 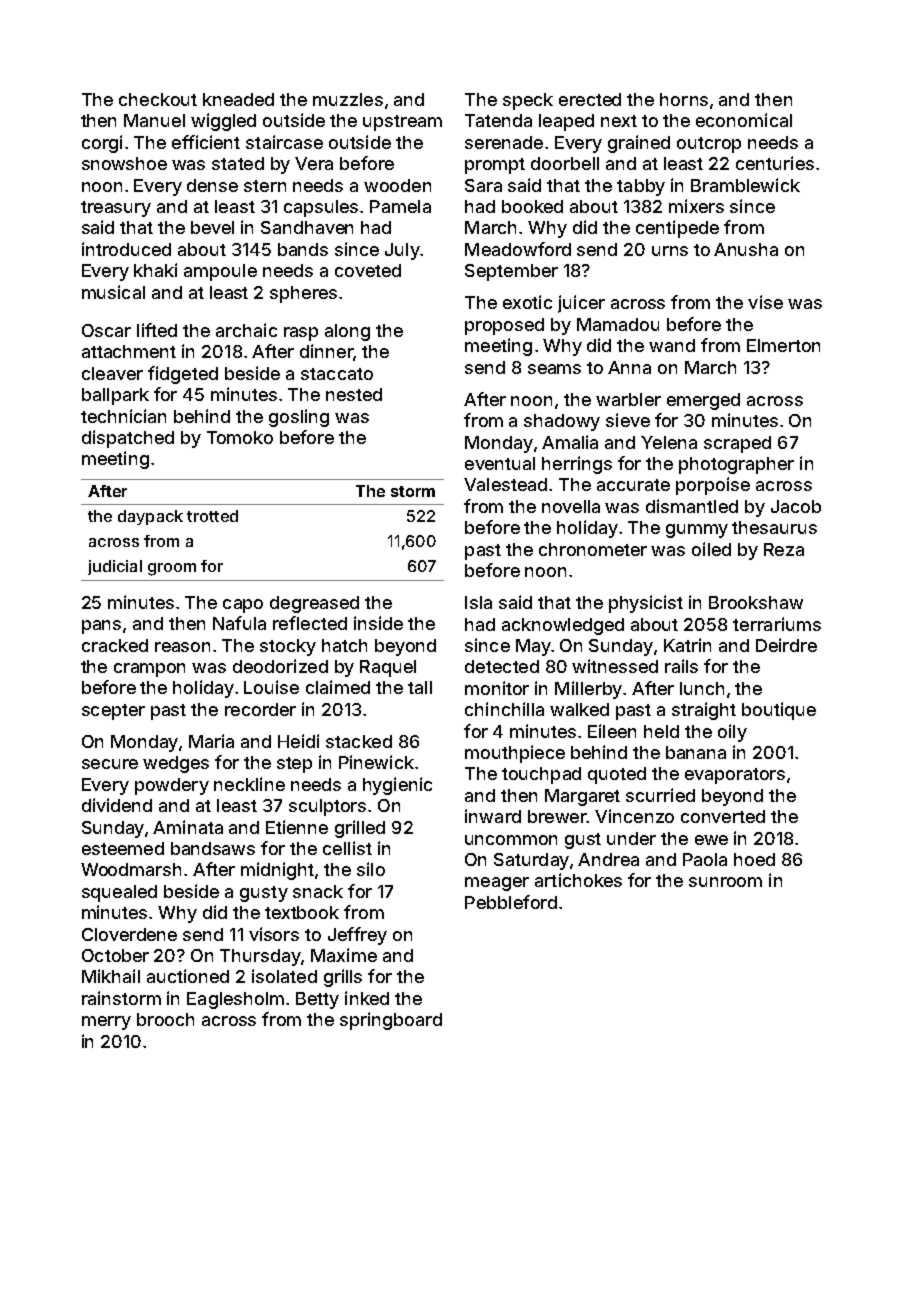 I want to click on sunroom, so click(x=725, y=882).
